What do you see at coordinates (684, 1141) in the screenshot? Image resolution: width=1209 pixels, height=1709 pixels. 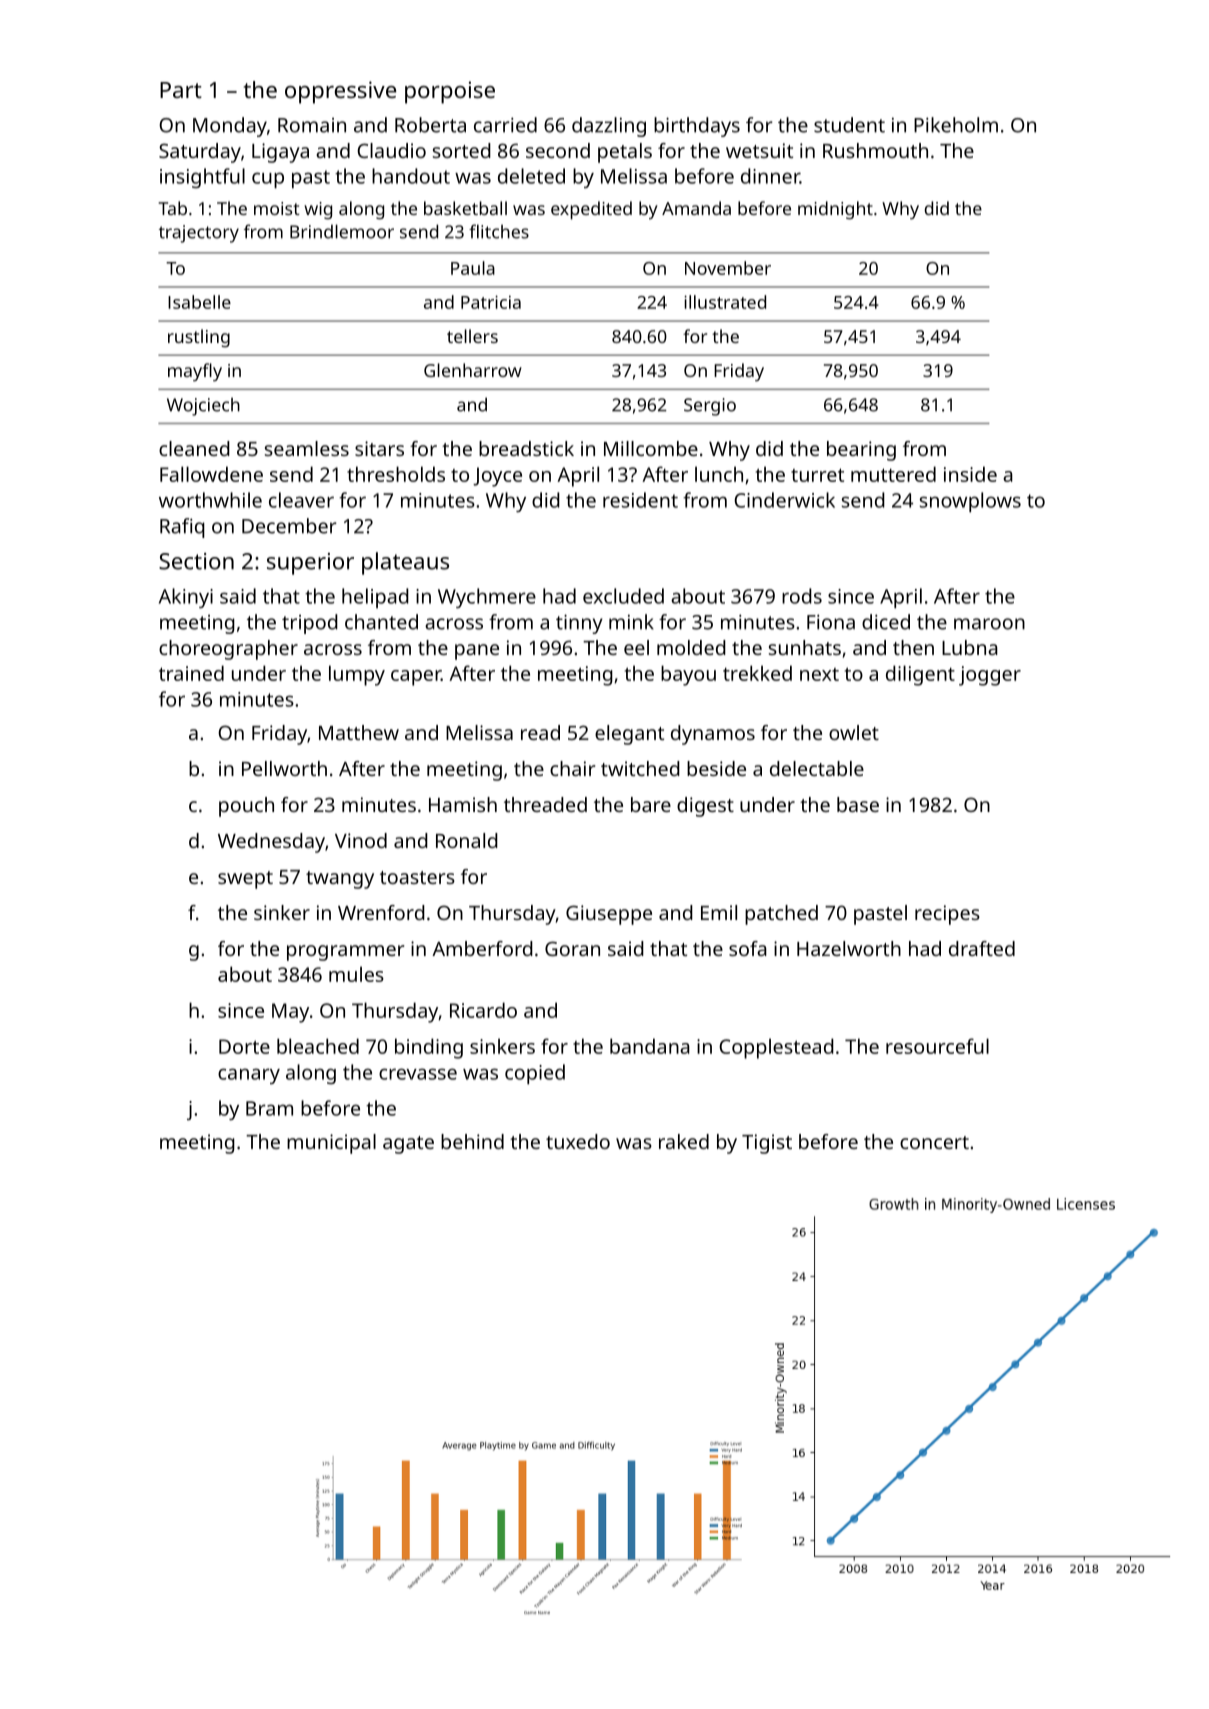 I see `raked` at bounding box center [684, 1141].
